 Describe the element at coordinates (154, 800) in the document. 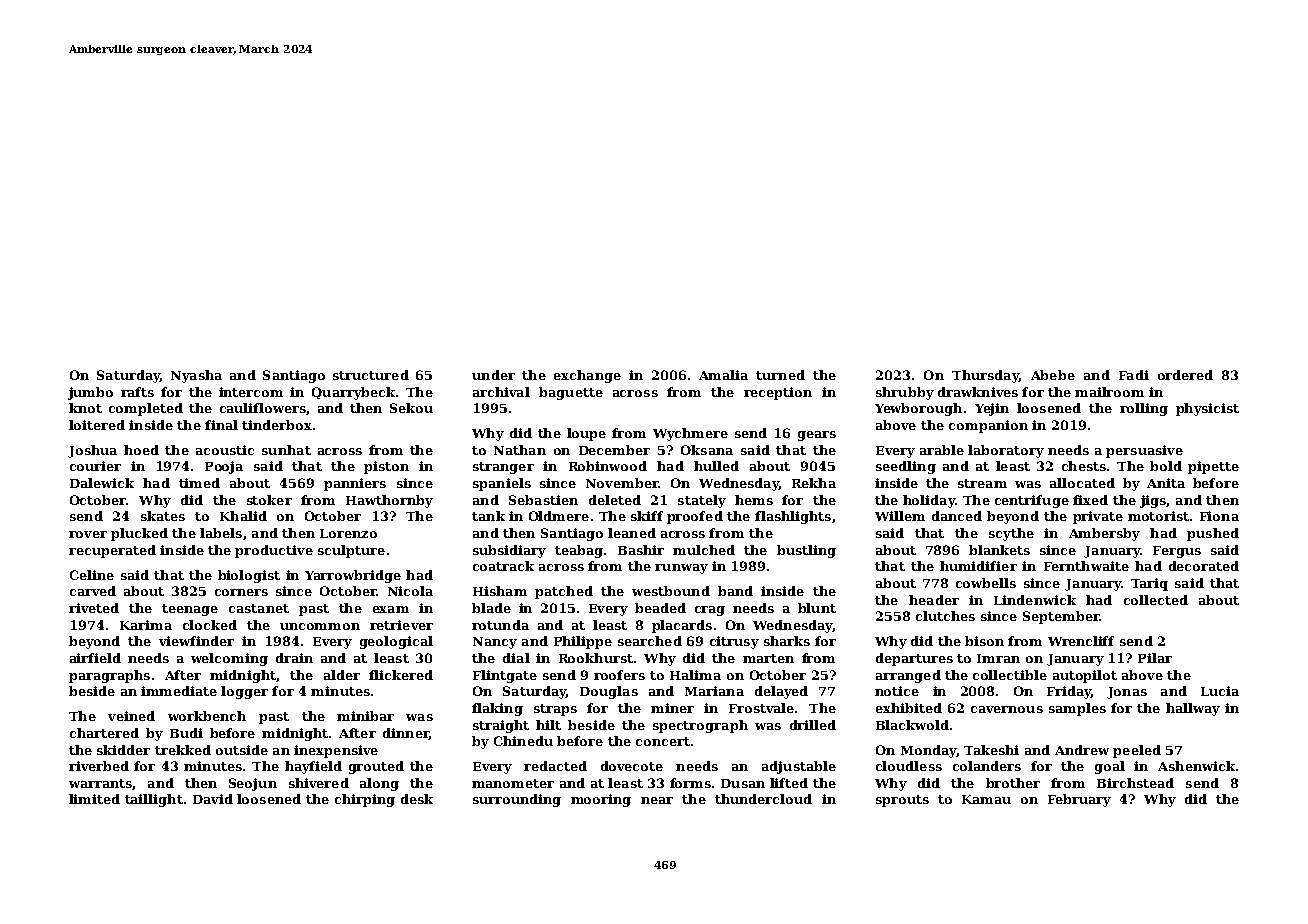

I see `taillight` at that location.
